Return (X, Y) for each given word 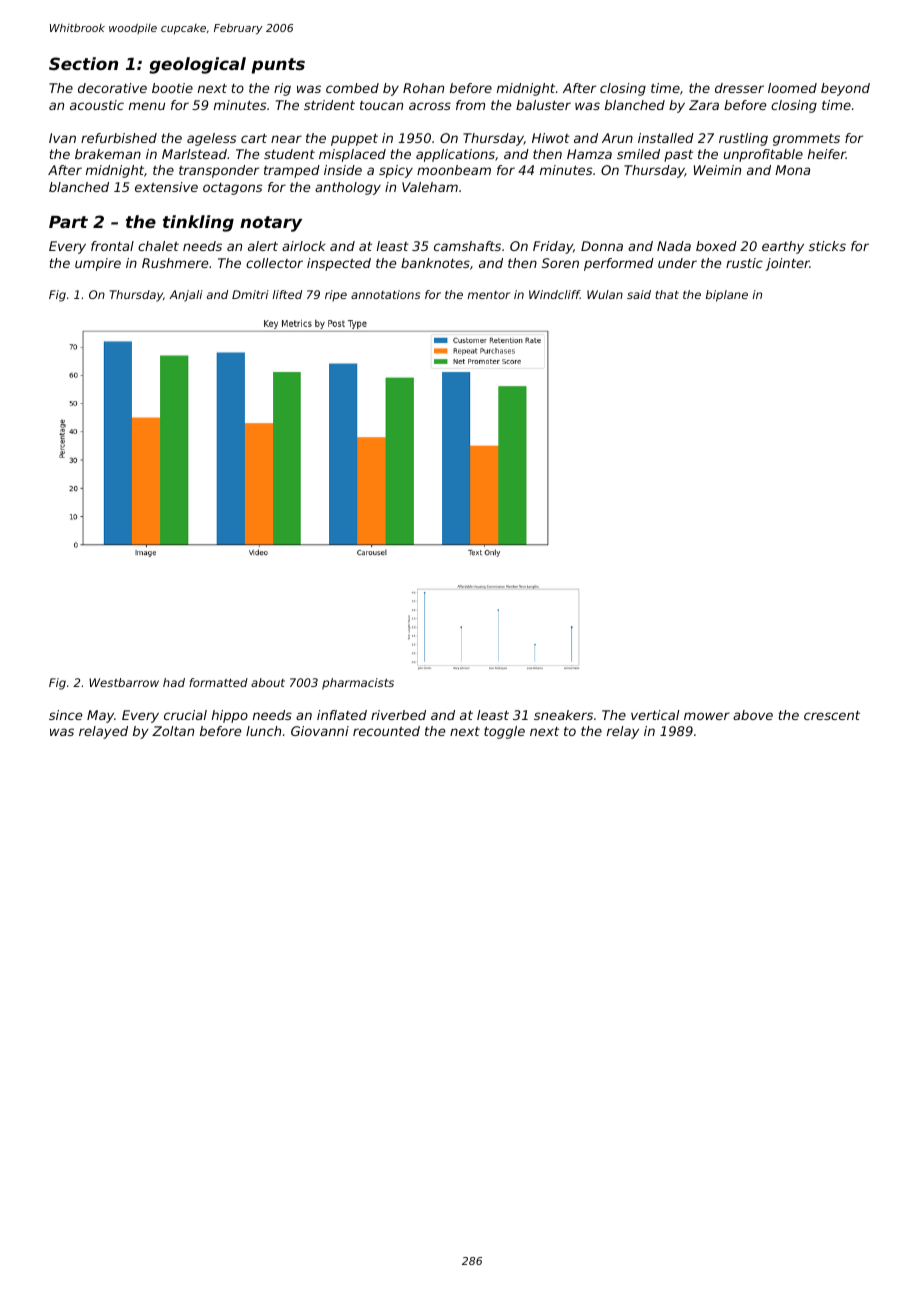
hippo (230, 716)
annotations (385, 294)
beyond (845, 89)
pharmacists (358, 684)
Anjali (186, 296)
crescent (832, 715)
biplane (727, 296)
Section (83, 63)
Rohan (423, 88)
